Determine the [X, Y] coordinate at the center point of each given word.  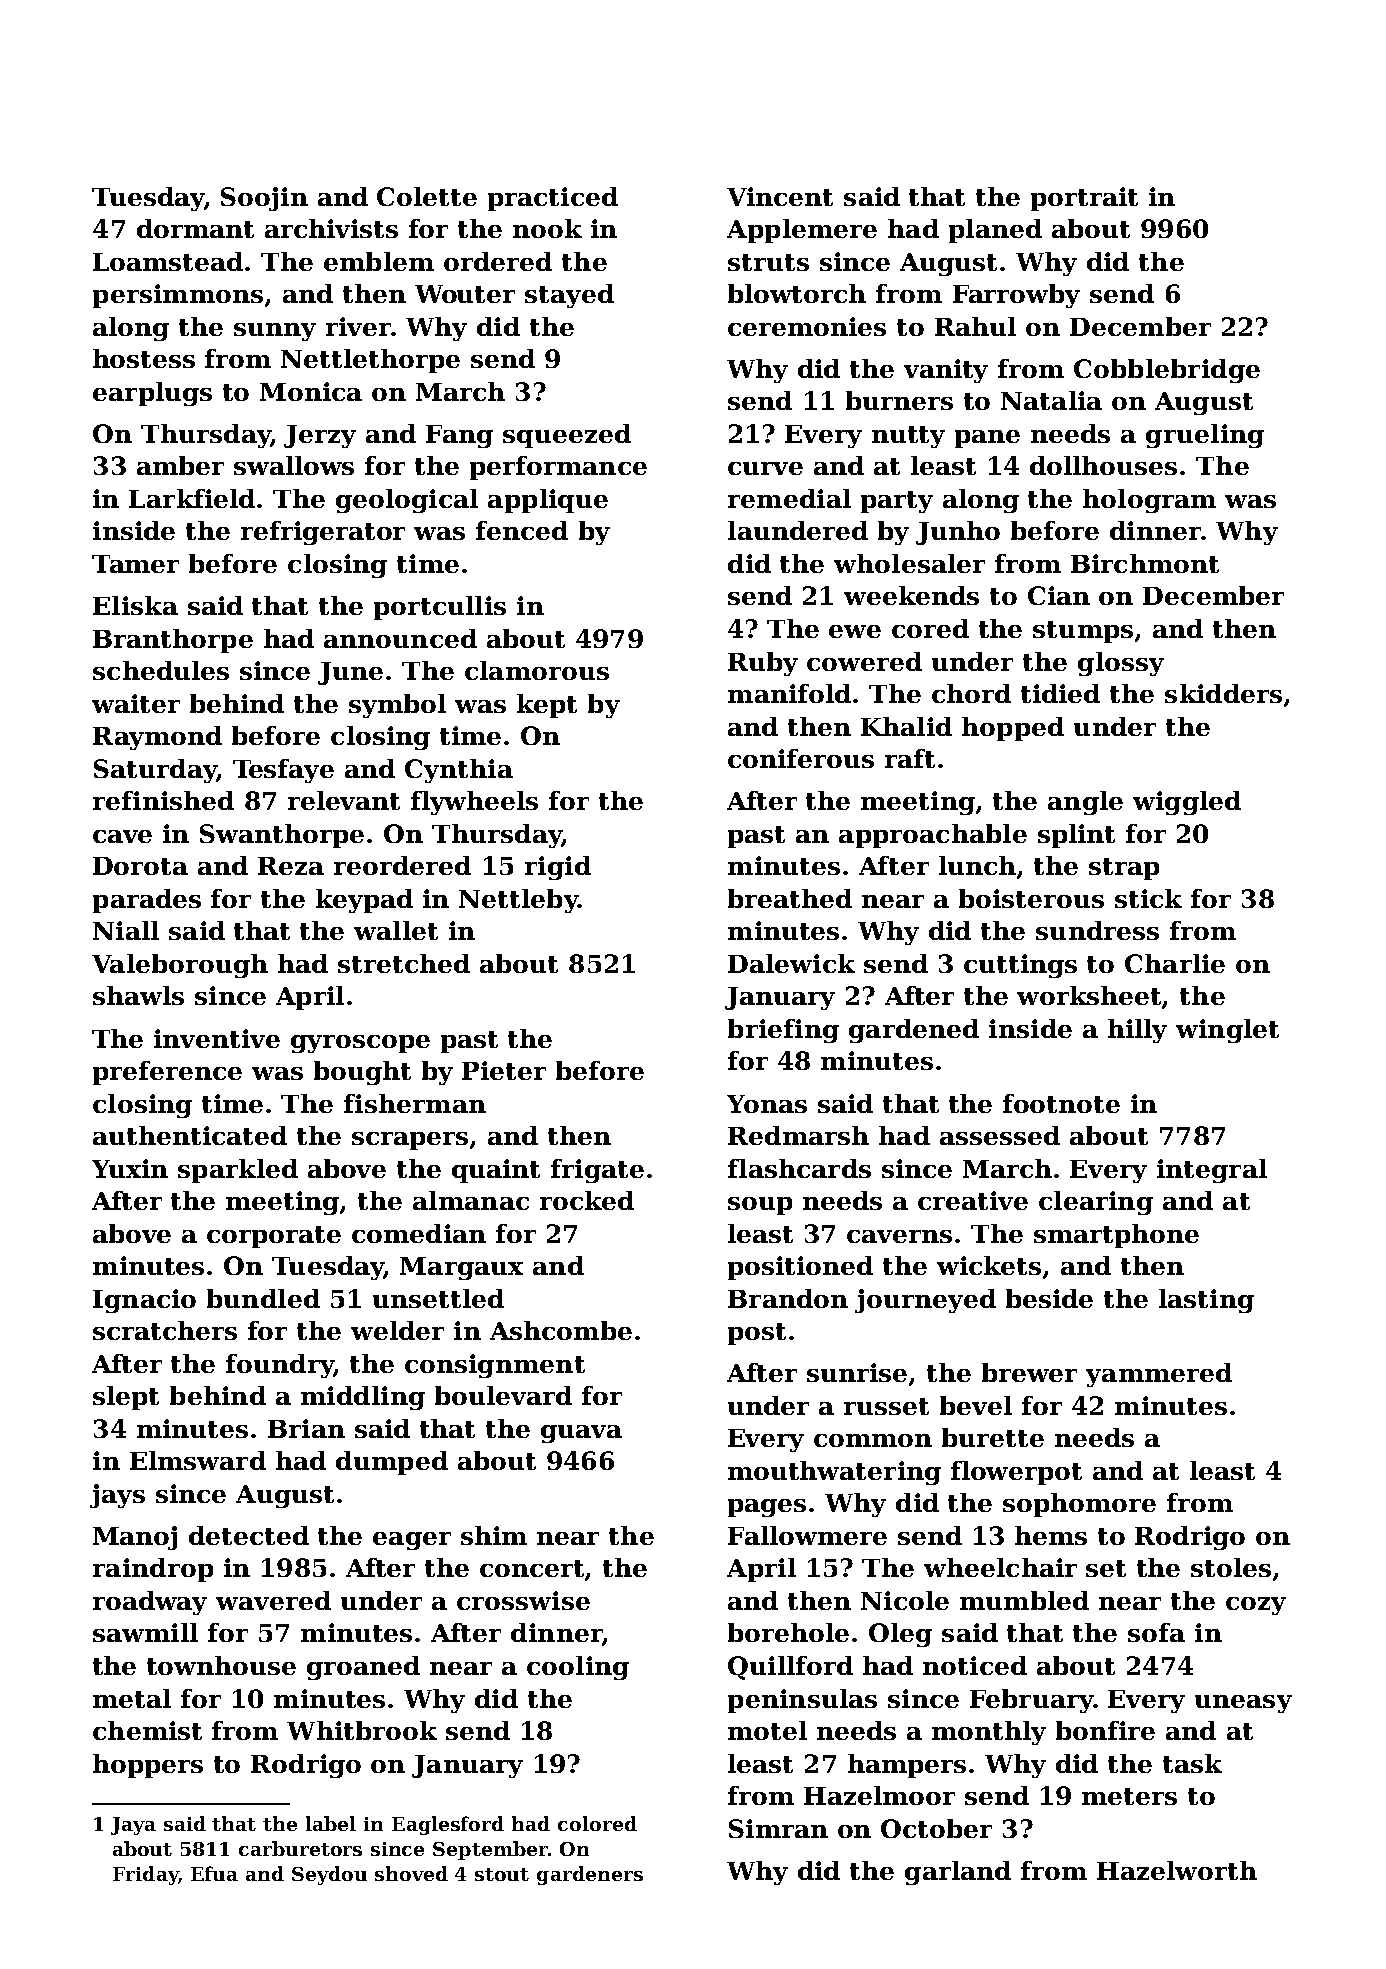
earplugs [152, 394]
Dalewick [791, 963]
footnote [1061, 1103]
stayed [569, 296]
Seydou [329, 1875]
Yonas [767, 1104]
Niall [126, 930]
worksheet [1090, 997]
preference [167, 1073]
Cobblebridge [1167, 371]
